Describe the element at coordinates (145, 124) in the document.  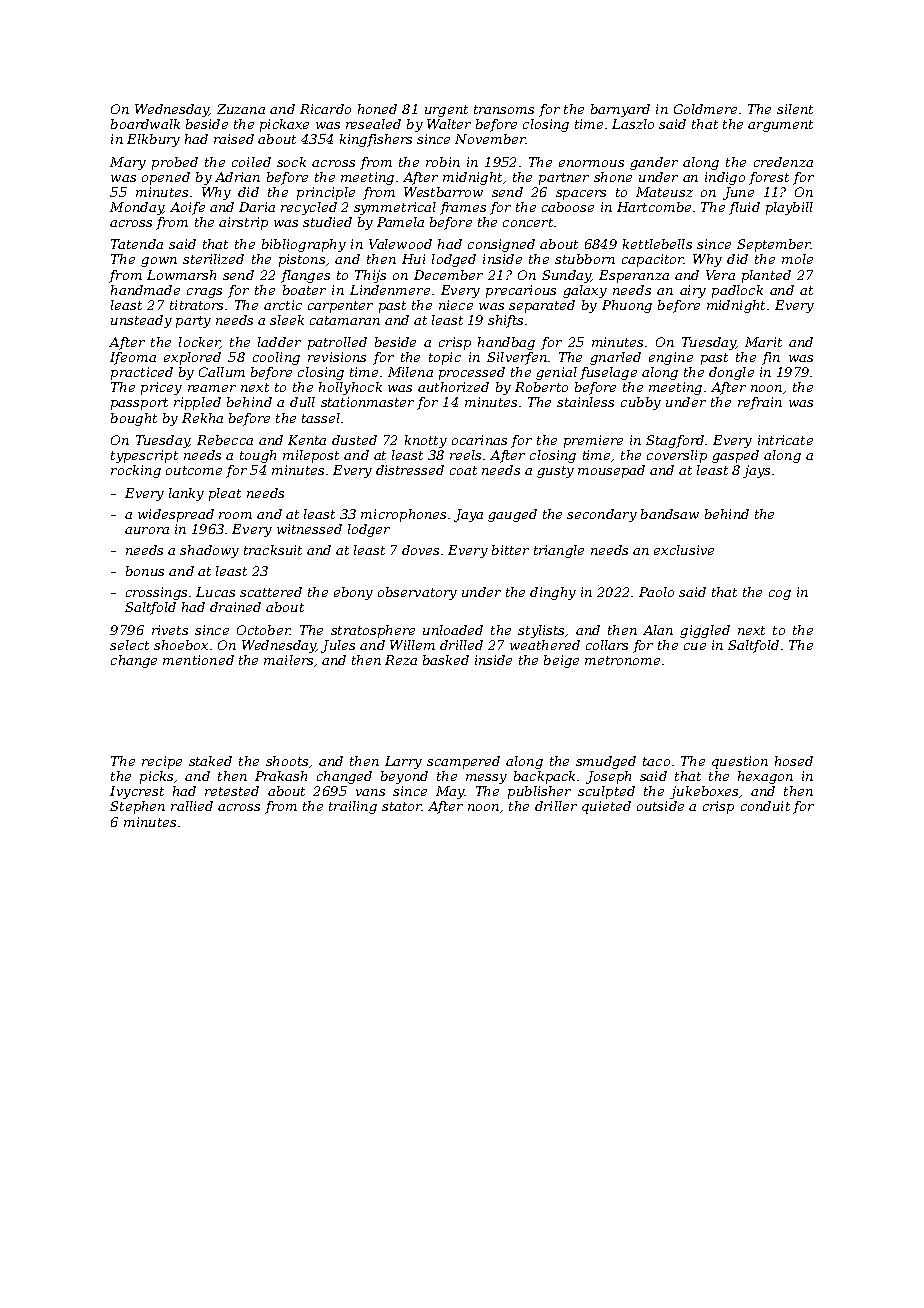
I see `boardwalk` at that location.
